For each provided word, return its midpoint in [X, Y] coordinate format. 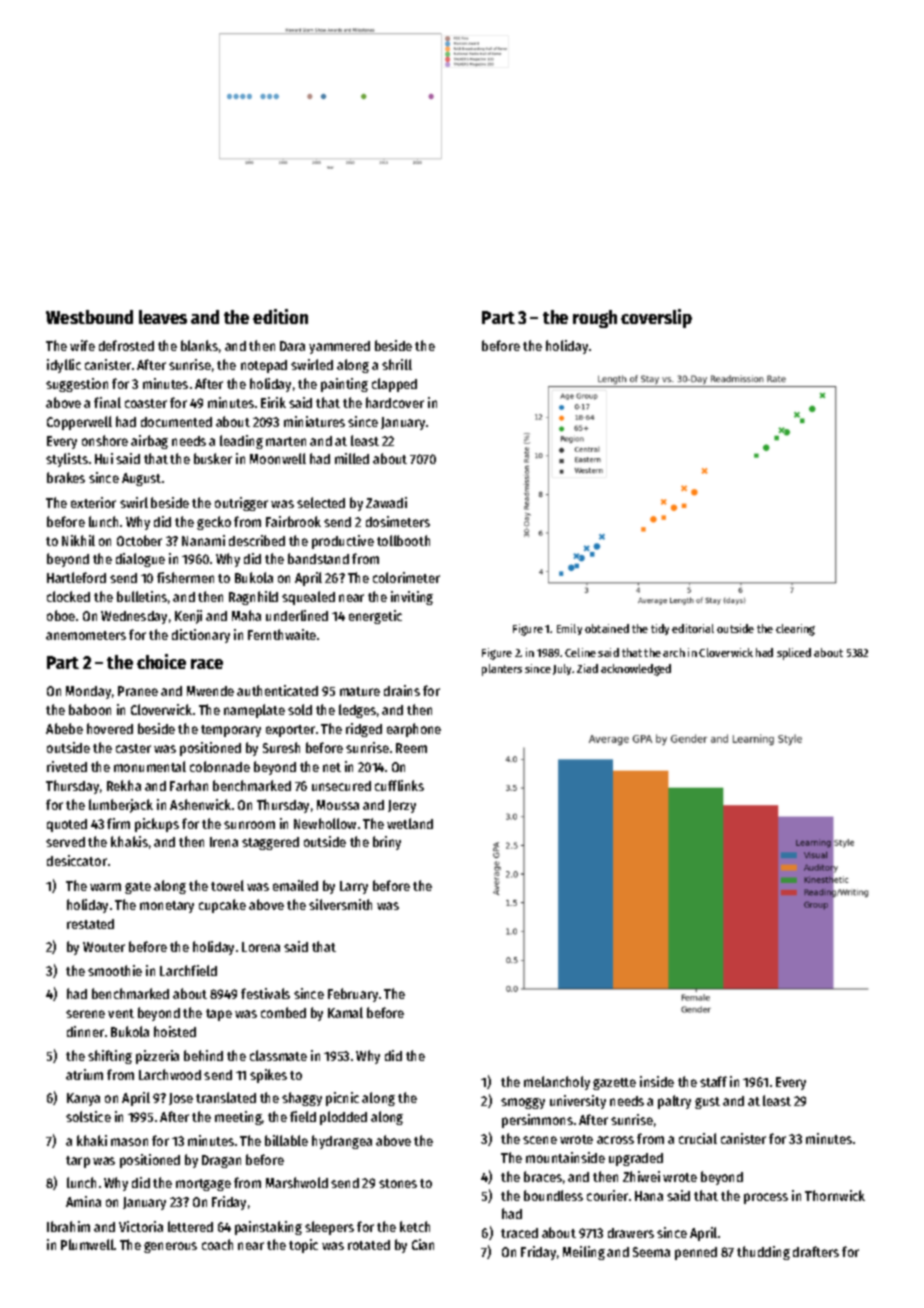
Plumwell [87, 1244]
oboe [61, 615]
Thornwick [835, 1195]
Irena [224, 842]
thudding [763, 1253]
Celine [580, 652]
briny [387, 843]
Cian [423, 1244]
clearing [795, 630]
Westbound [89, 317]
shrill [397, 364]
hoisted [175, 1031]
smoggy [523, 1103]
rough [595, 319]
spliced [794, 654]
